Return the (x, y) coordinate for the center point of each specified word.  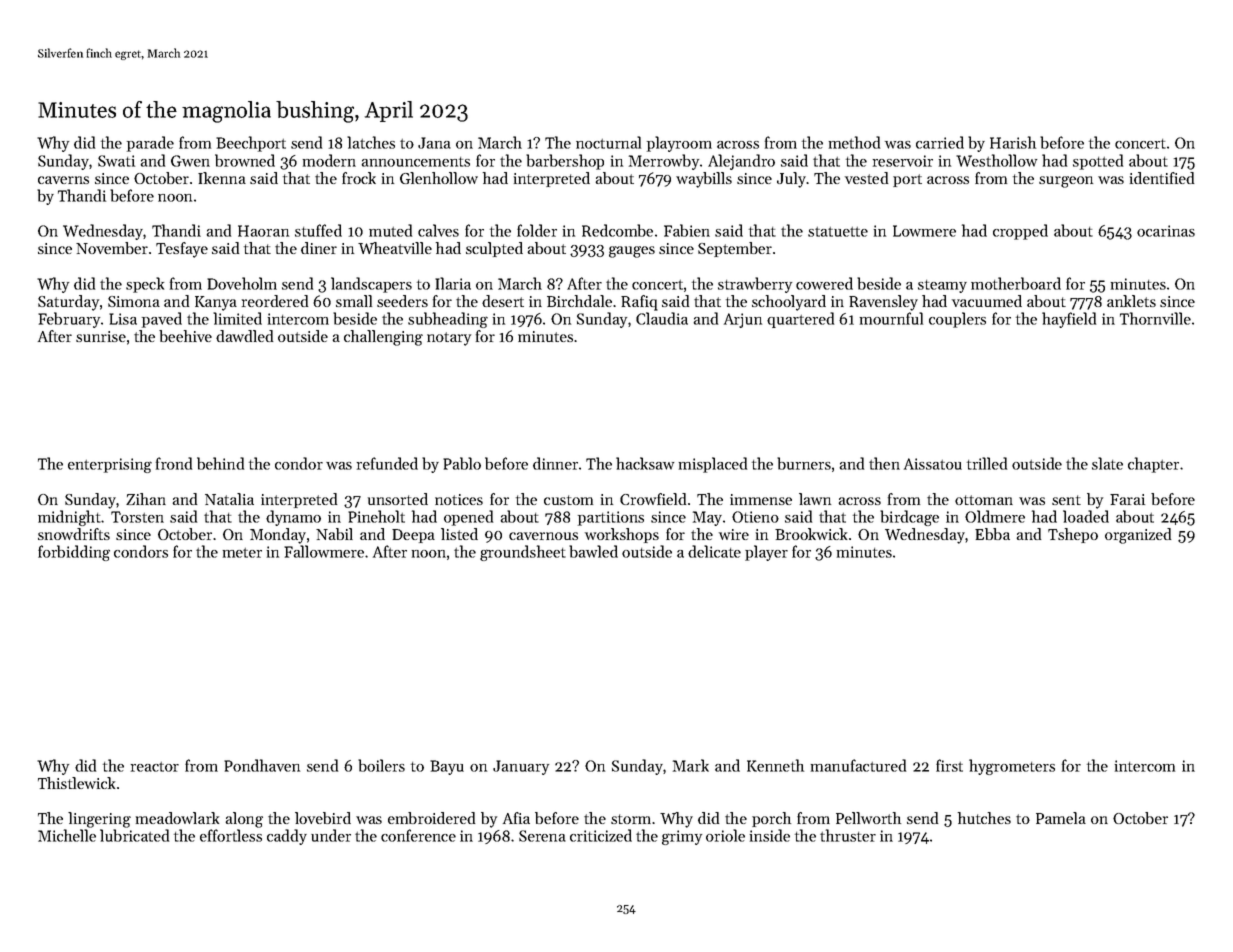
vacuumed (987, 301)
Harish (1013, 142)
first (949, 765)
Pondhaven (262, 765)
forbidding (74, 553)
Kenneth (775, 765)
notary (449, 339)
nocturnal (608, 142)
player (766, 553)
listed (459, 534)
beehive (185, 336)
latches (371, 142)
